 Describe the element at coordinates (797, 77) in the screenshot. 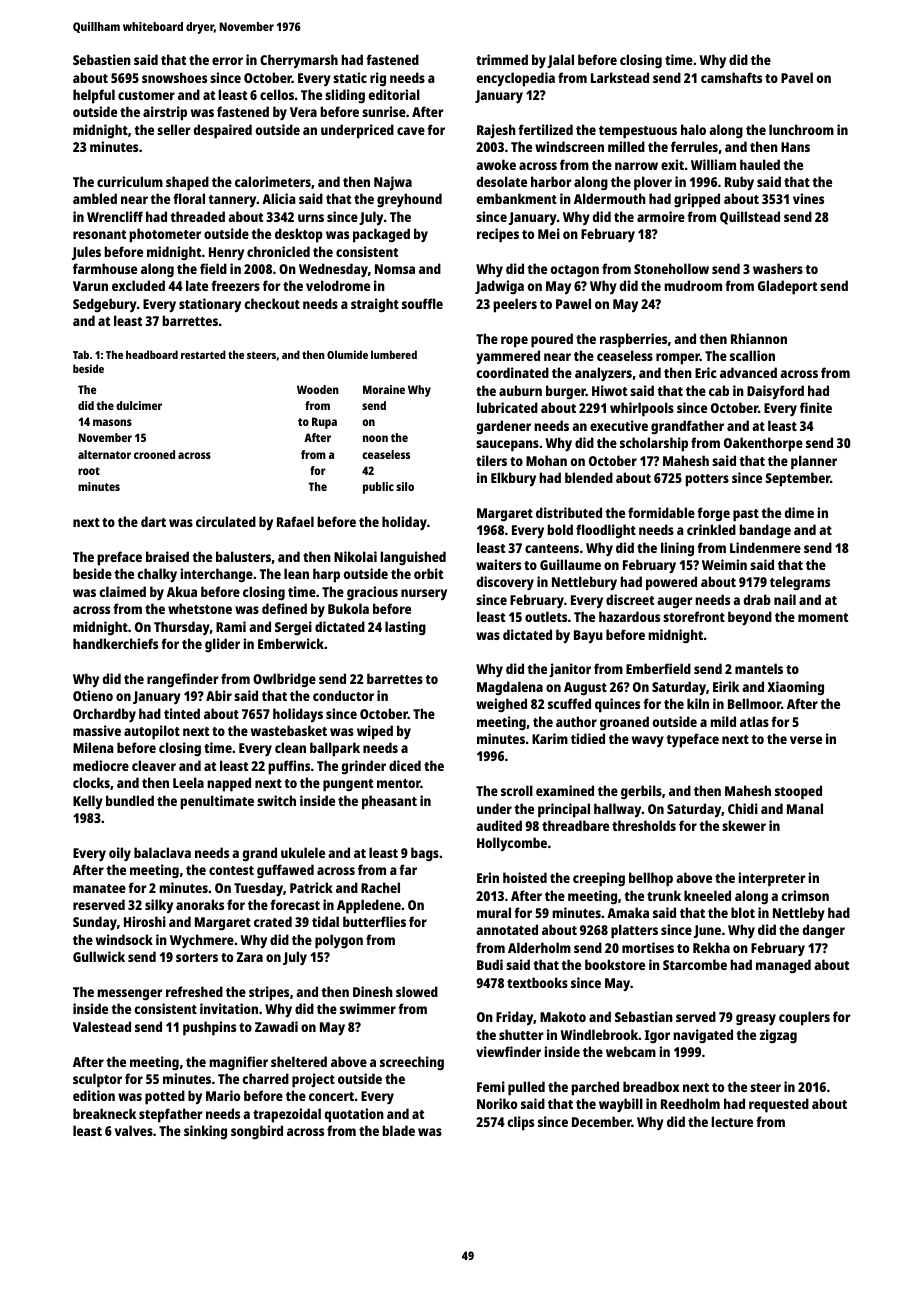

I see `Pavel` at that location.
